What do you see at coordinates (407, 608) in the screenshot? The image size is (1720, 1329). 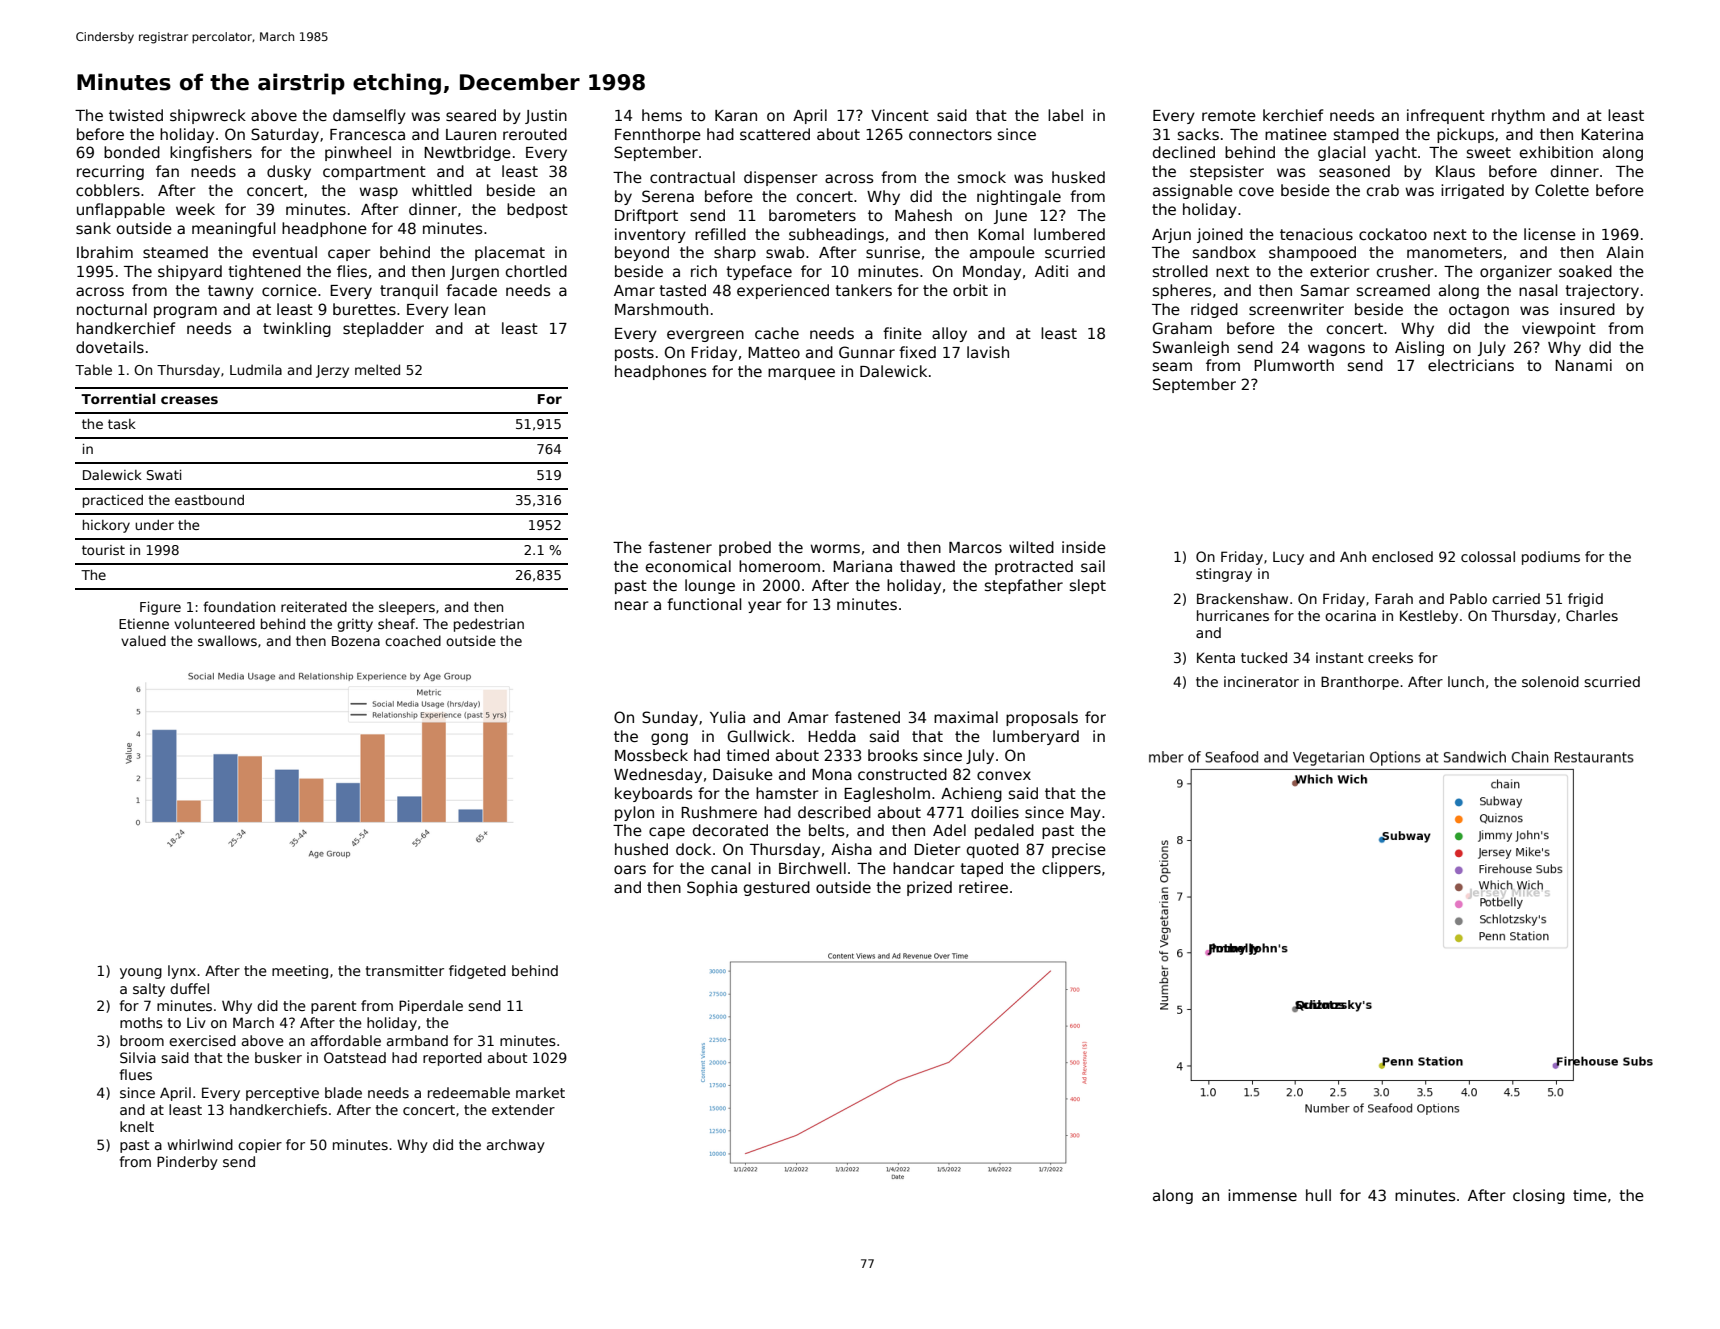 I see `sleepers` at bounding box center [407, 608].
